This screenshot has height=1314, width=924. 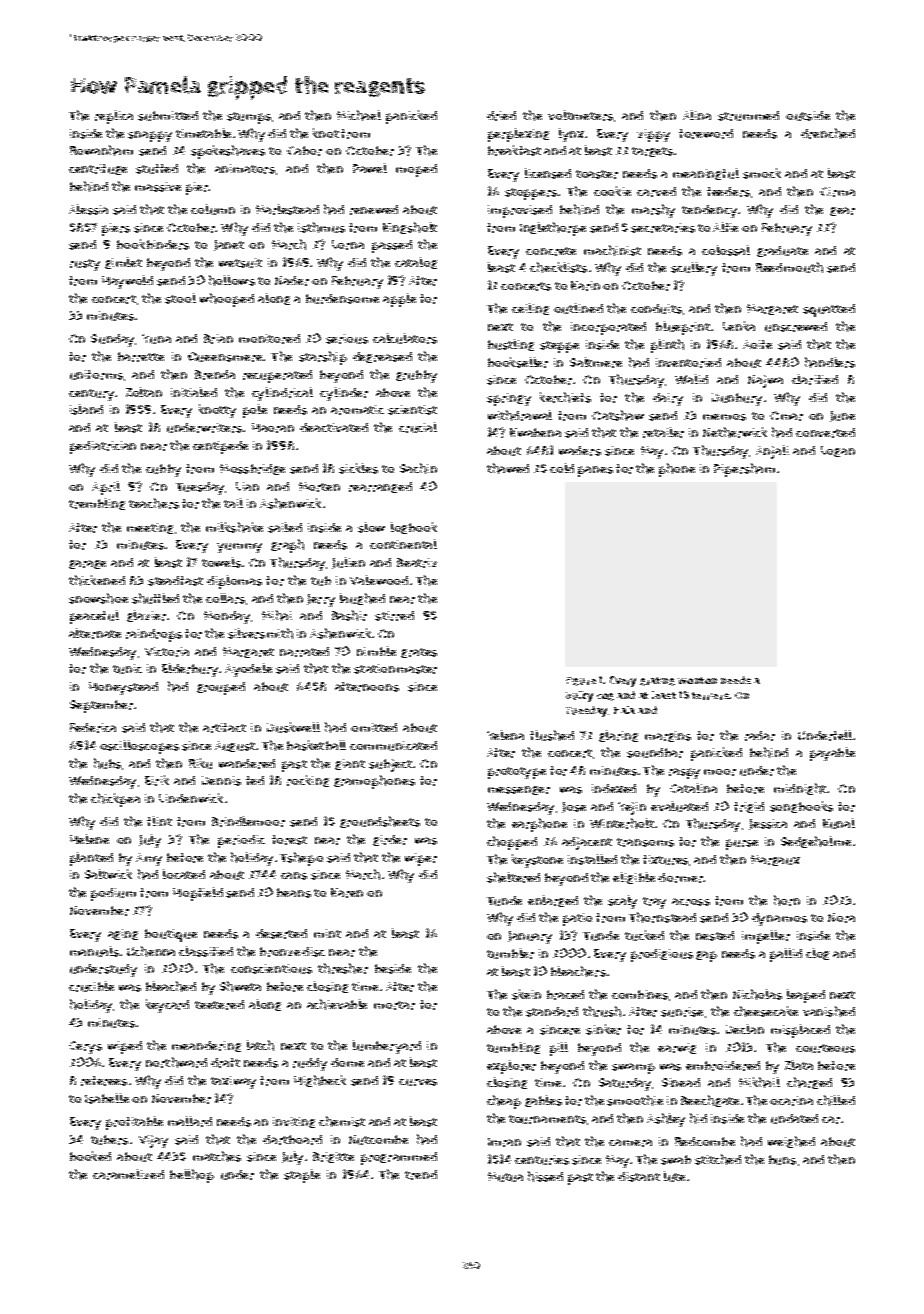 I want to click on Bashir, so click(x=349, y=615).
